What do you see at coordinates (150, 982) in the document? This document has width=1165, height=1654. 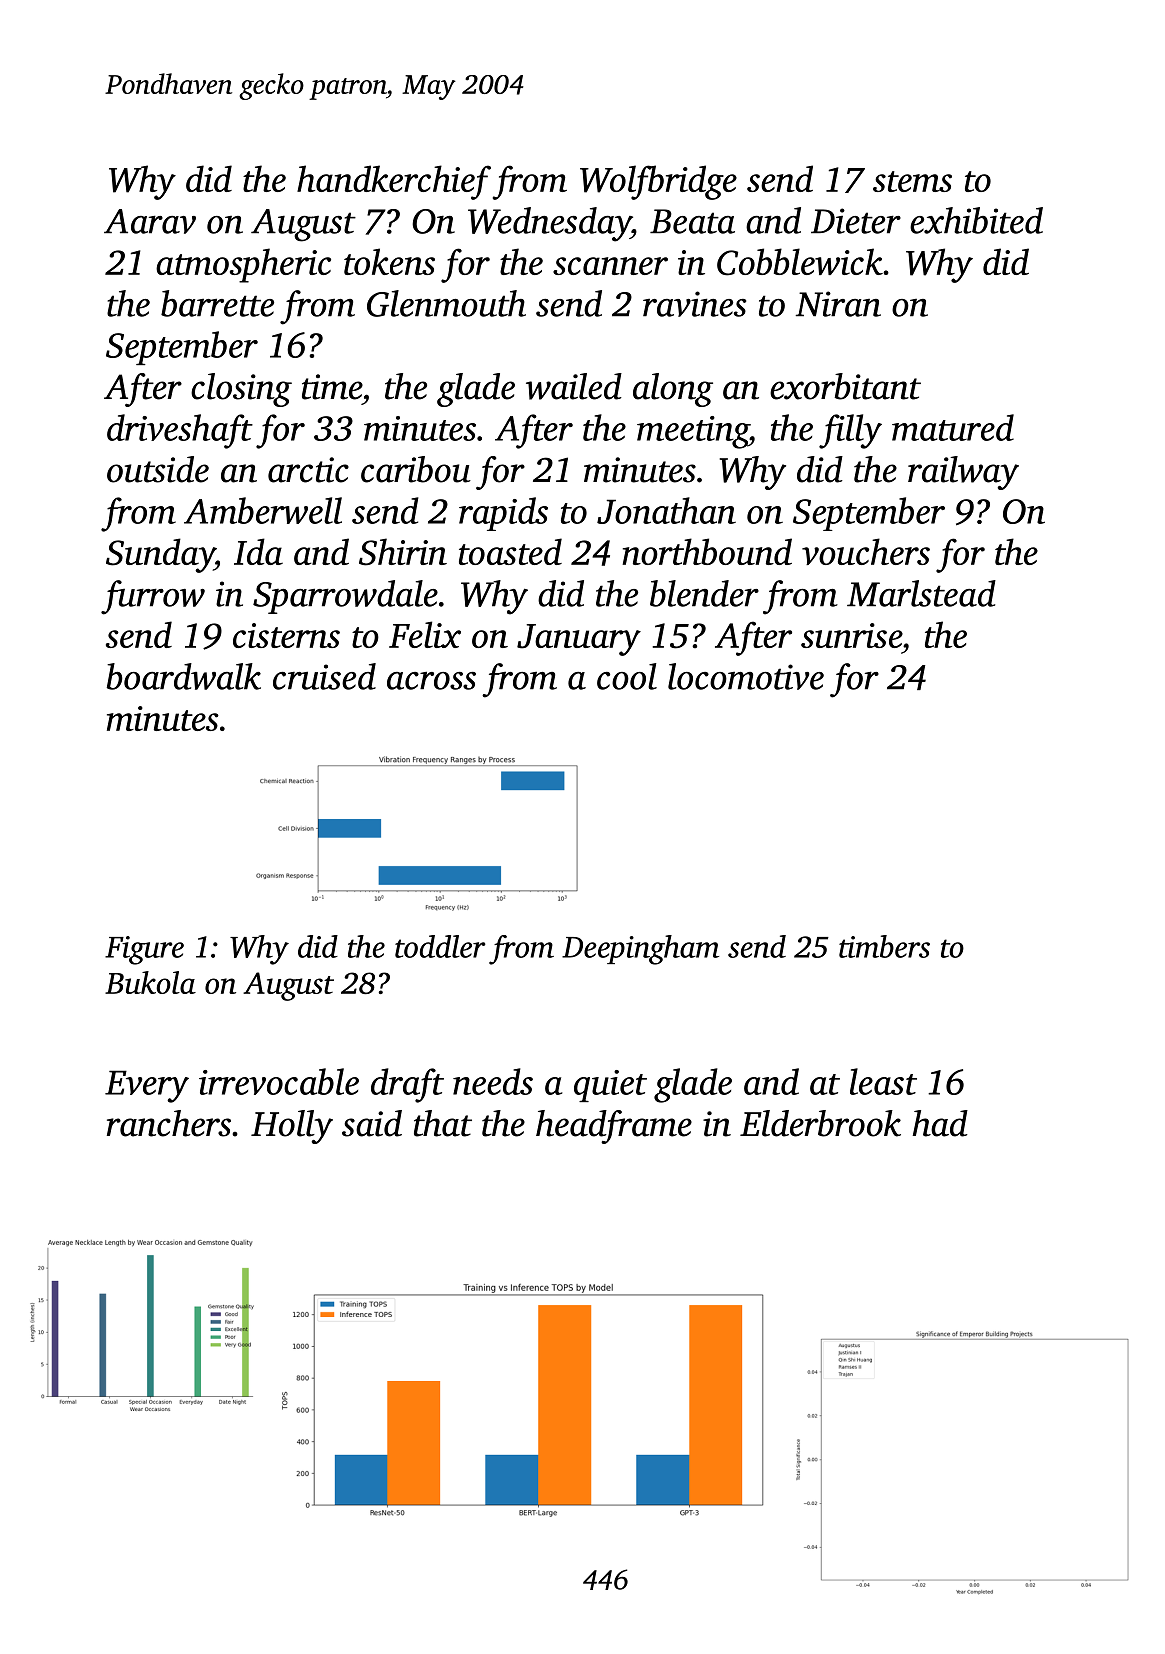 I see `Bukola` at bounding box center [150, 982].
